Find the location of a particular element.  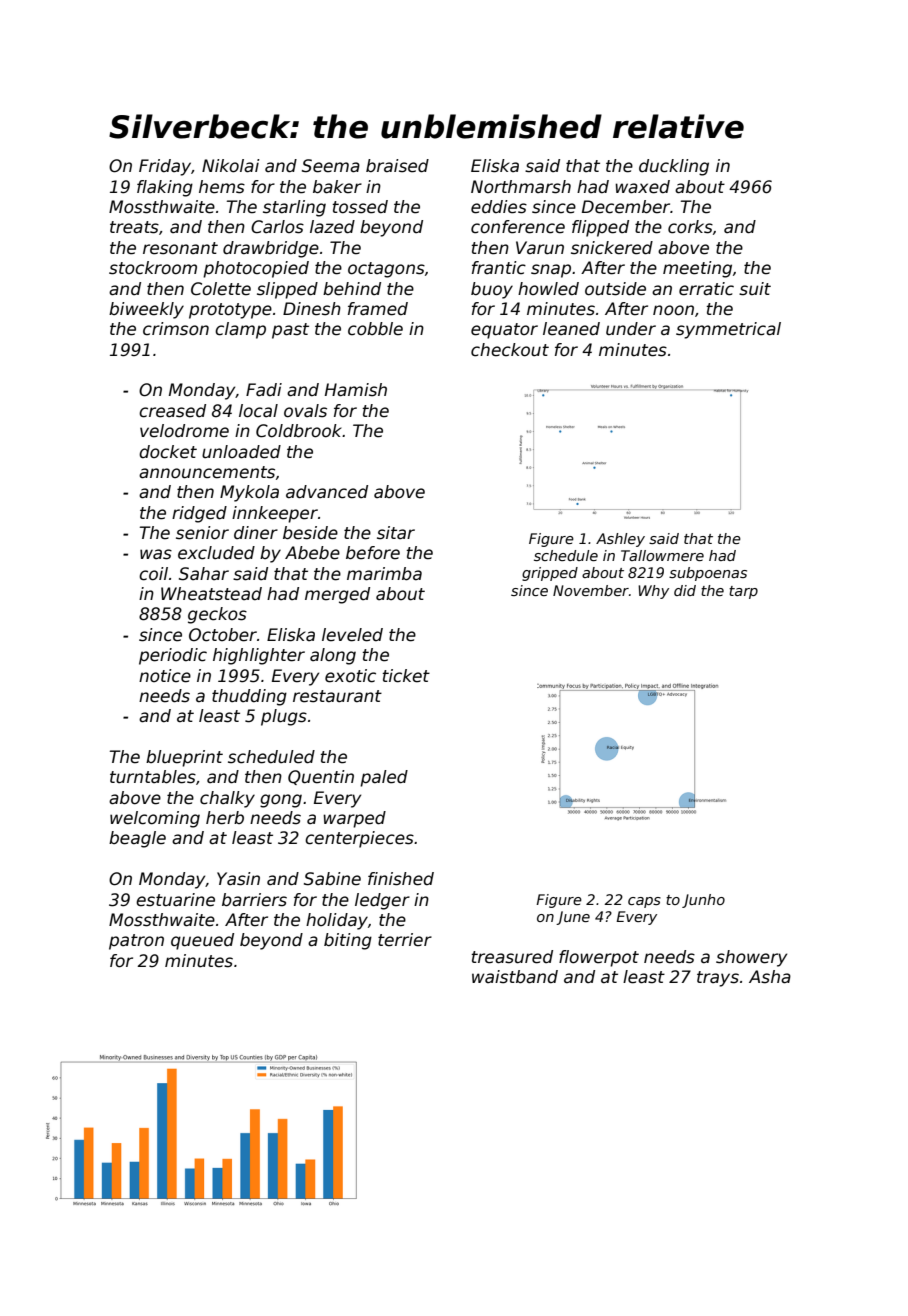

notice is located at coordinates (165, 676).
